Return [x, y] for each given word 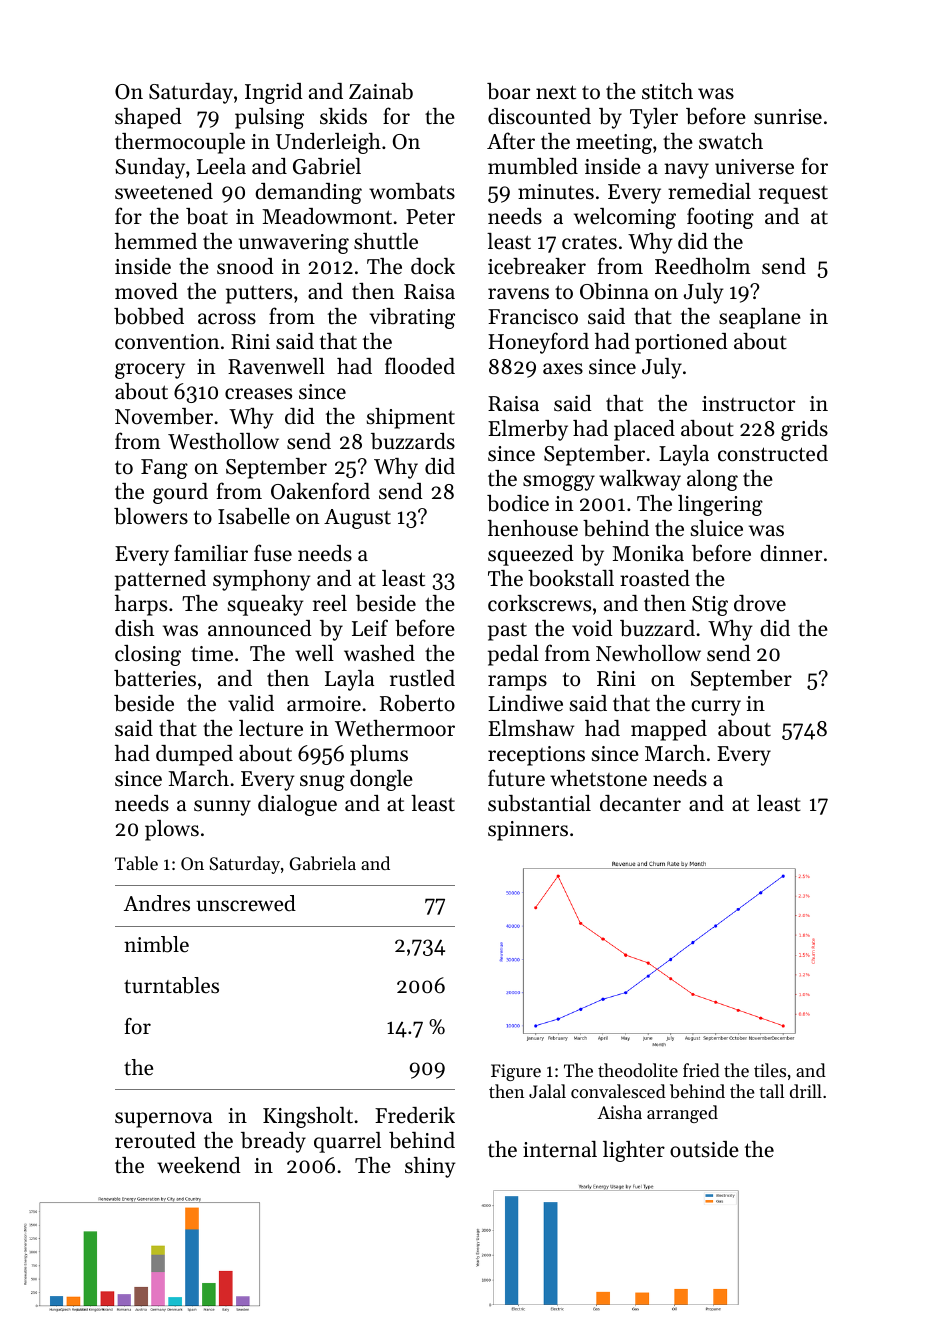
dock [433, 266]
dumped [194, 755]
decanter [640, 803]
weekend [199, 1165]
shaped [148, 118]
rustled [422, 678]
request [793, 195]
